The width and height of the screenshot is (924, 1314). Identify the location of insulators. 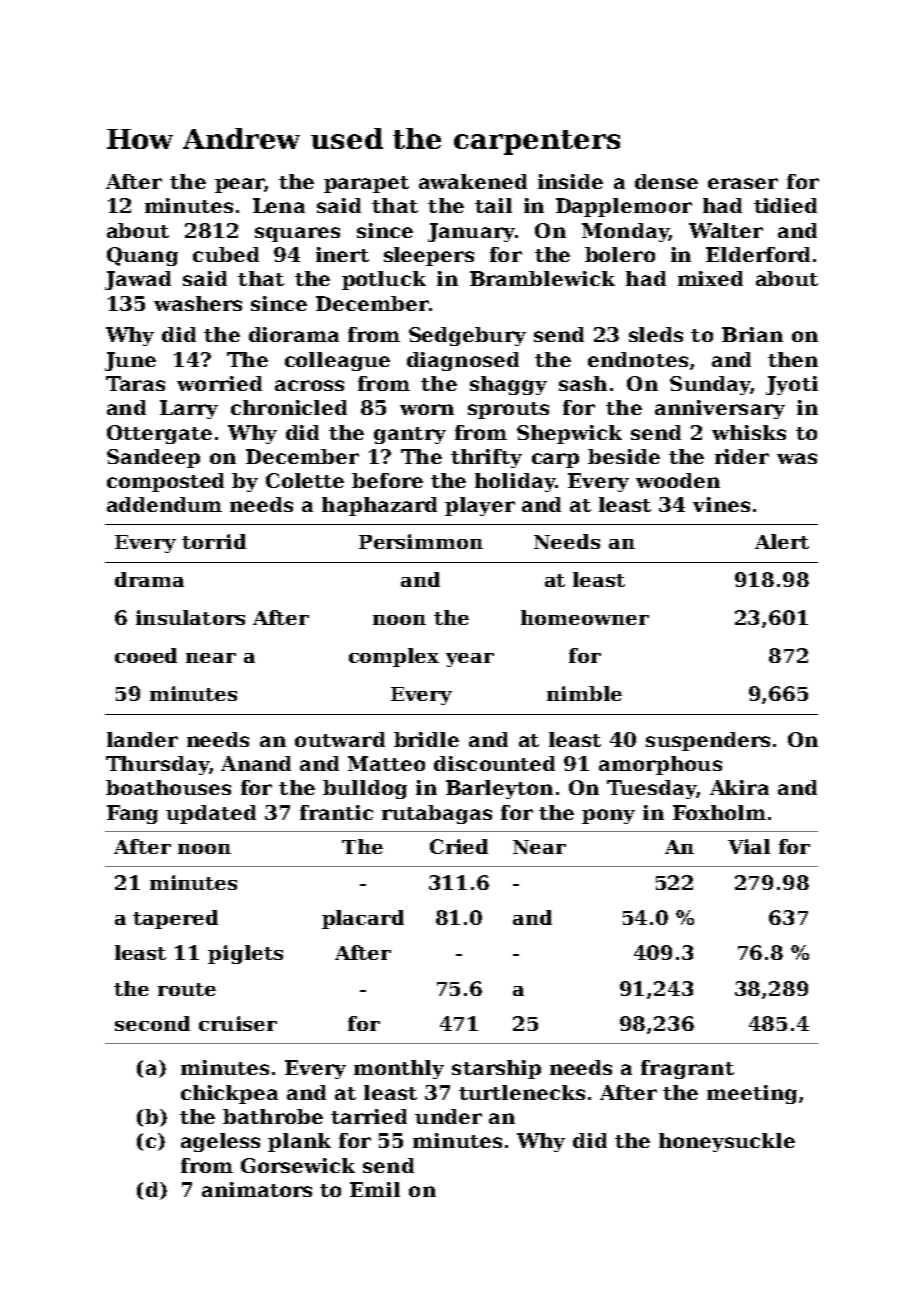
(190, 617).
